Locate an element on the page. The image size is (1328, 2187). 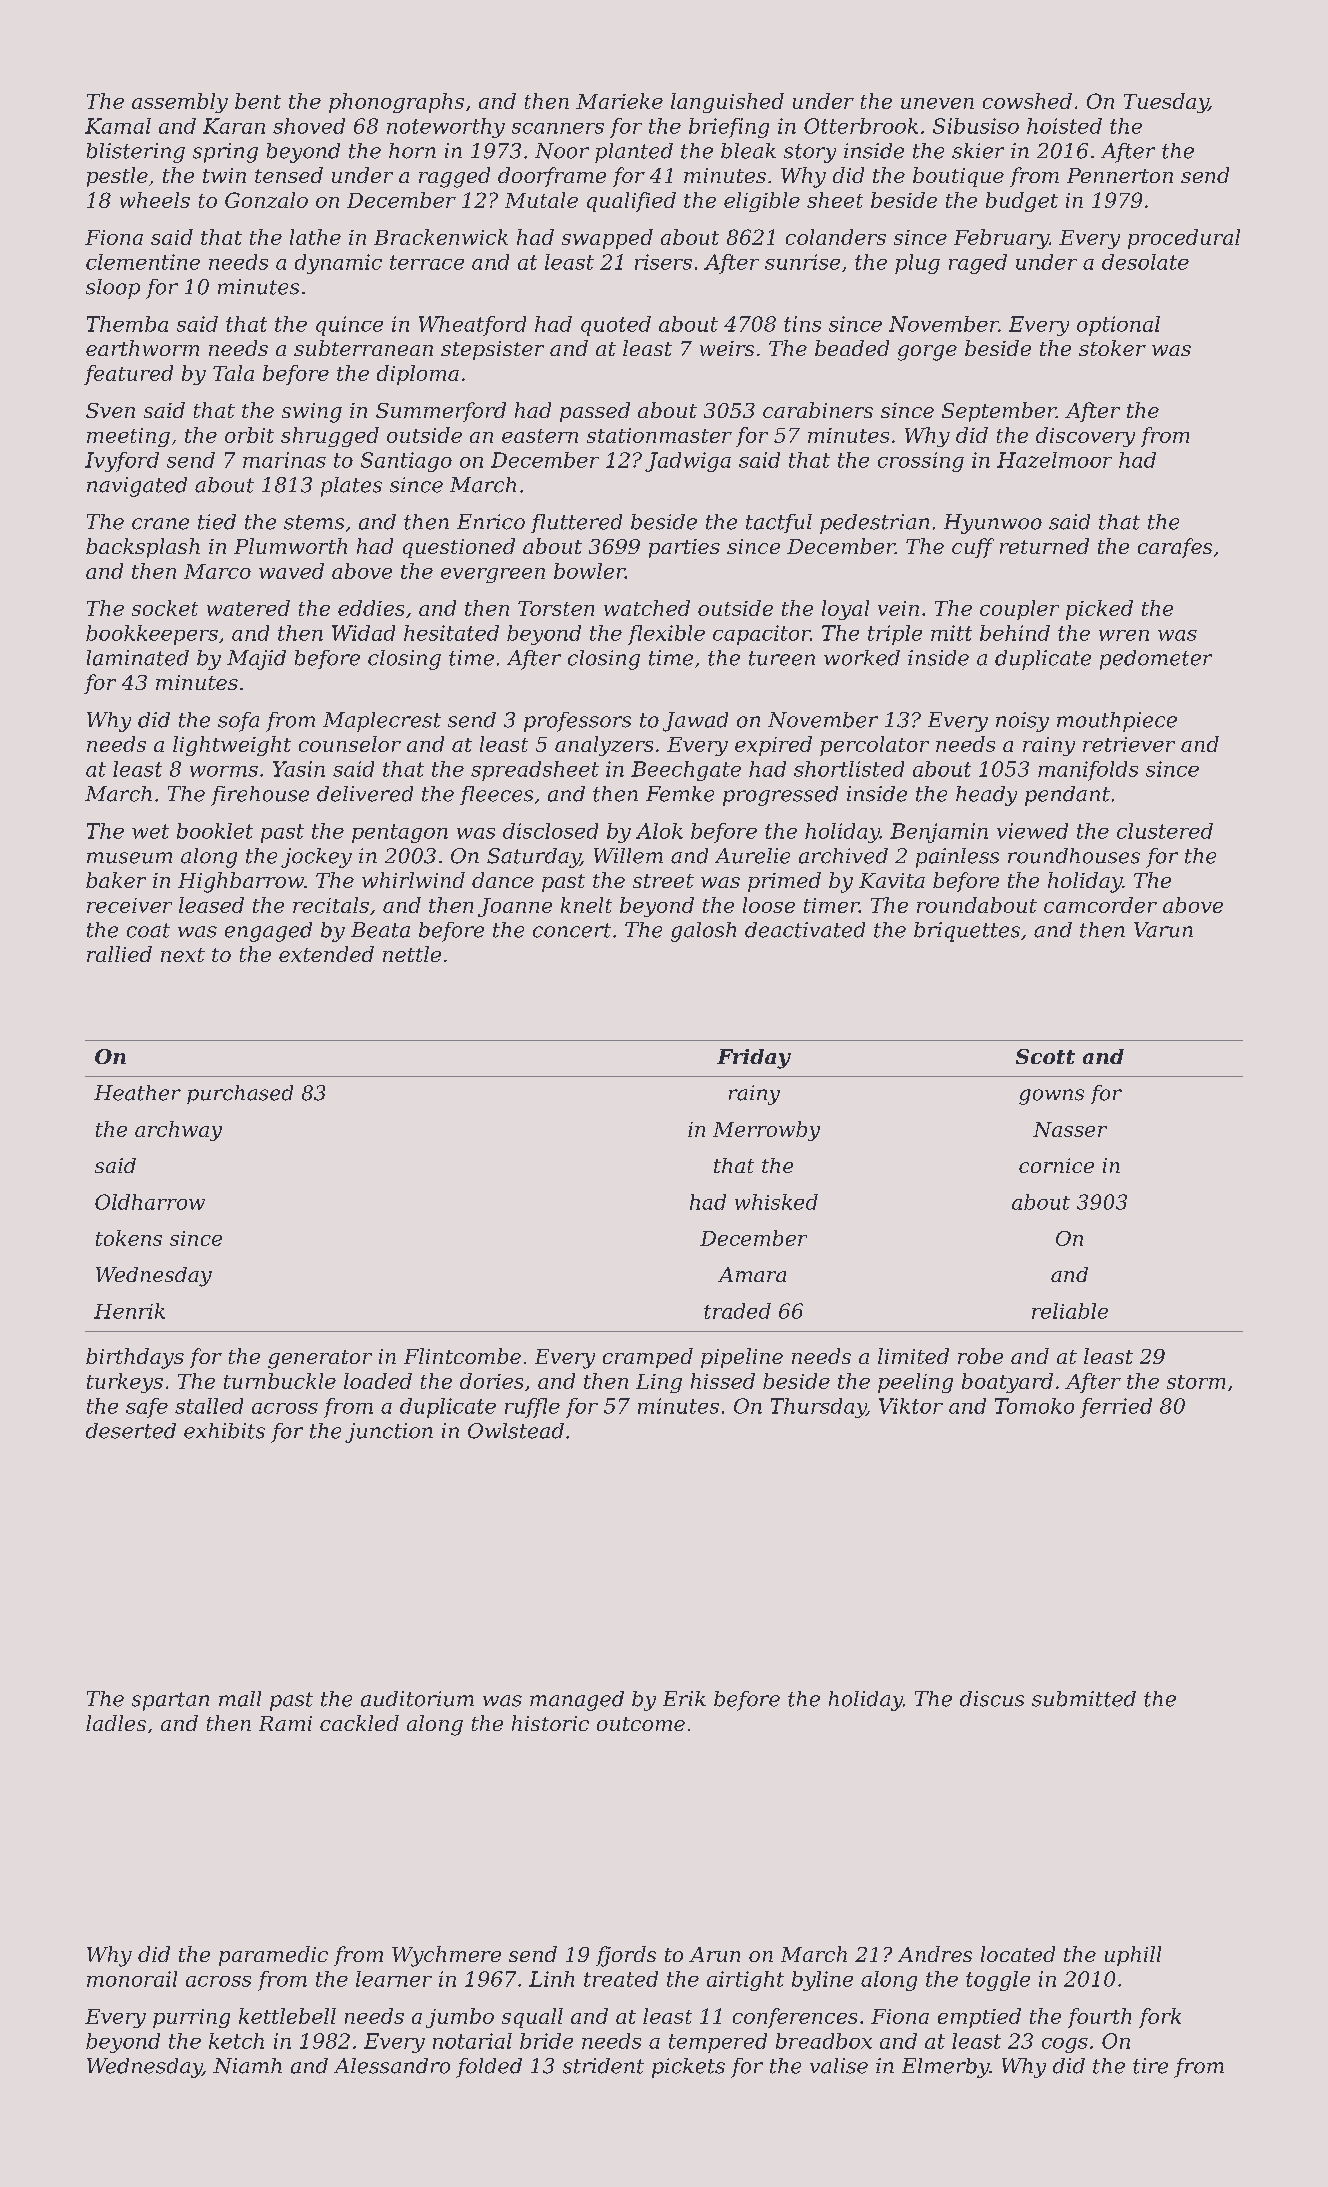
folded is located at coordinates (489, 2068).
